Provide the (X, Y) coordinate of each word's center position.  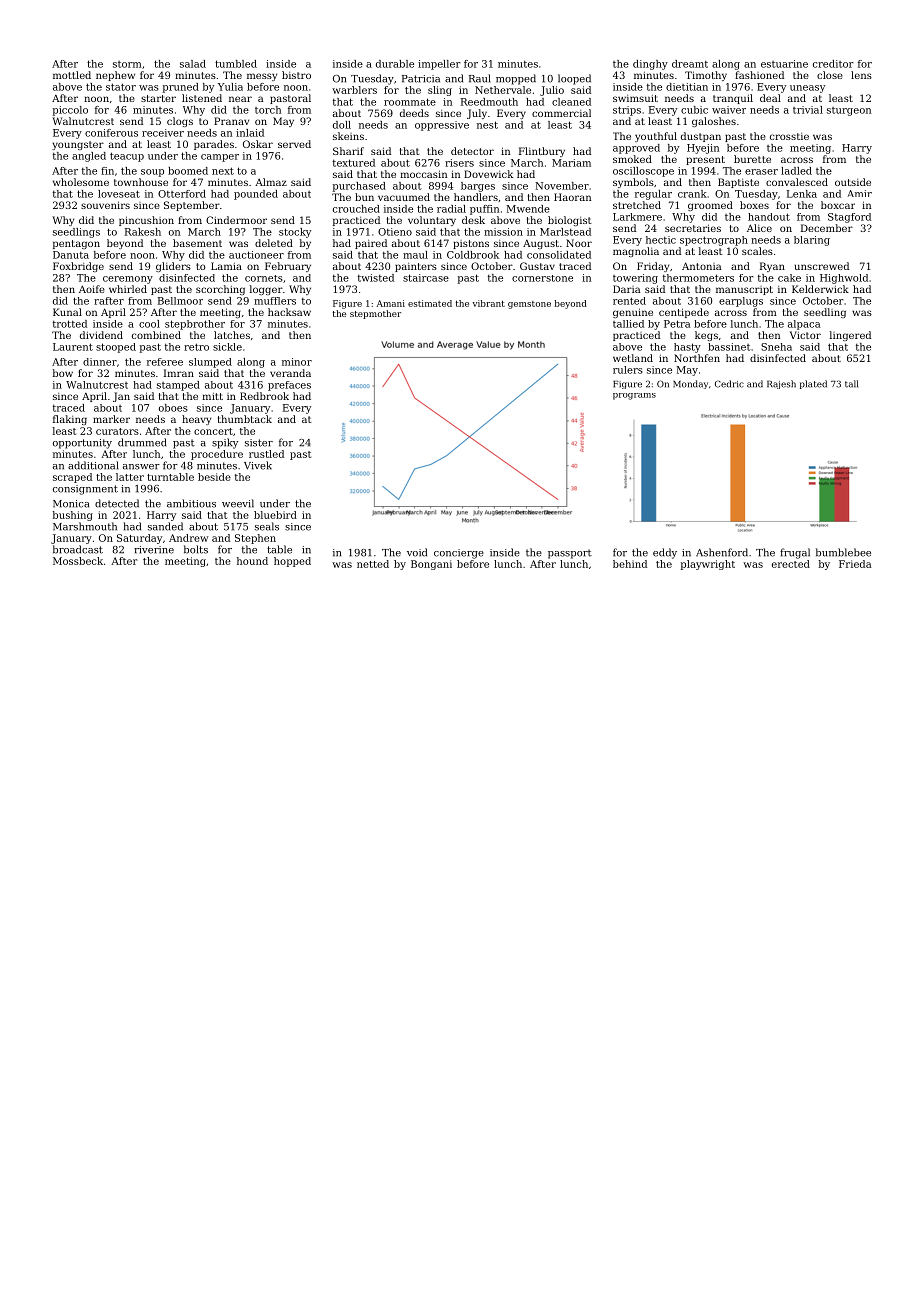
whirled (128, 289)
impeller (439, 65)
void (417, 552)
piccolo (70, 111)
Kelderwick (820, 289)
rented (629, 301)
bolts (196, 549)
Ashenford (722, 552)
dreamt (690, 64)
